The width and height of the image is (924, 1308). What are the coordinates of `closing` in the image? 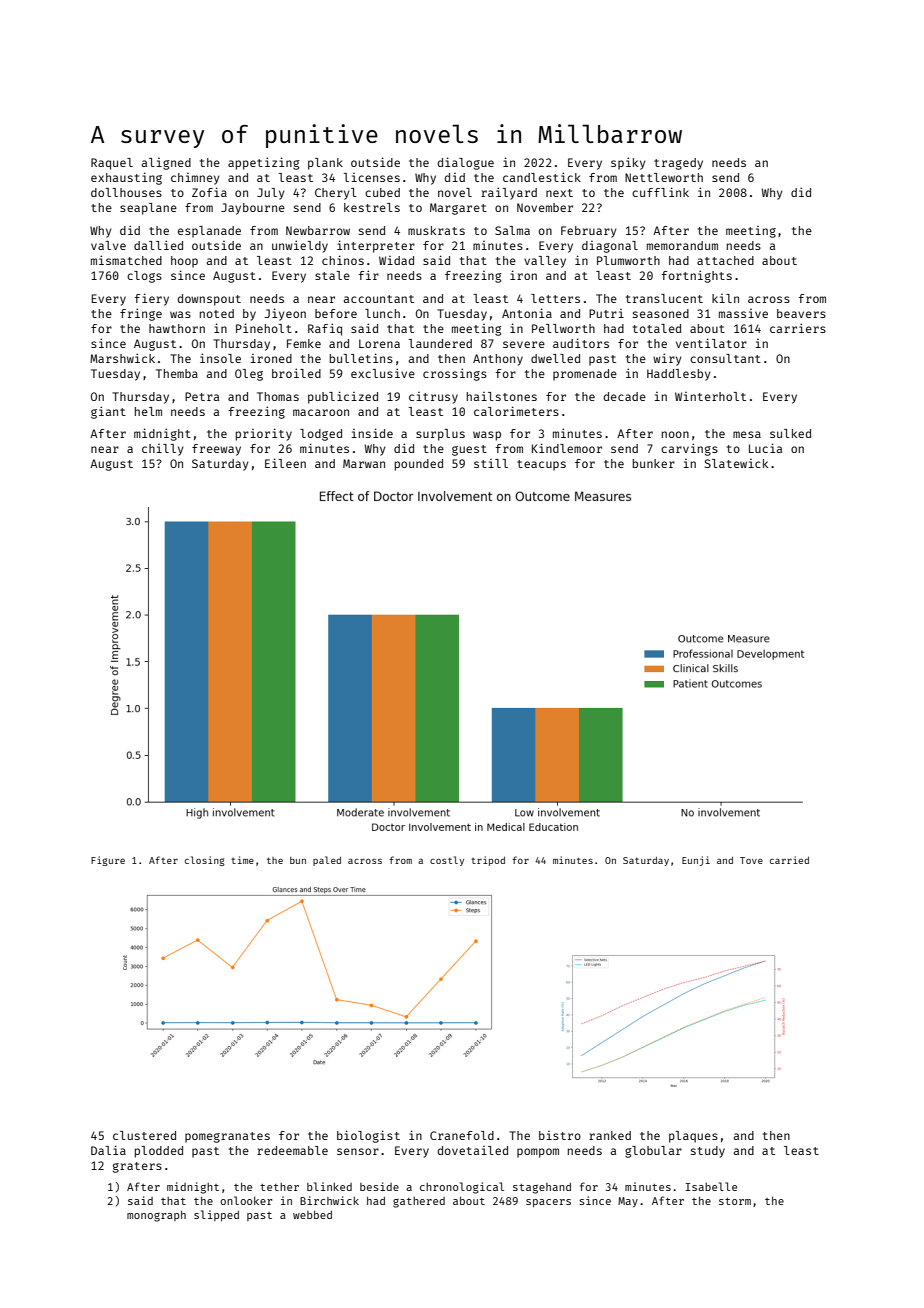 It's located at (205, 861).
